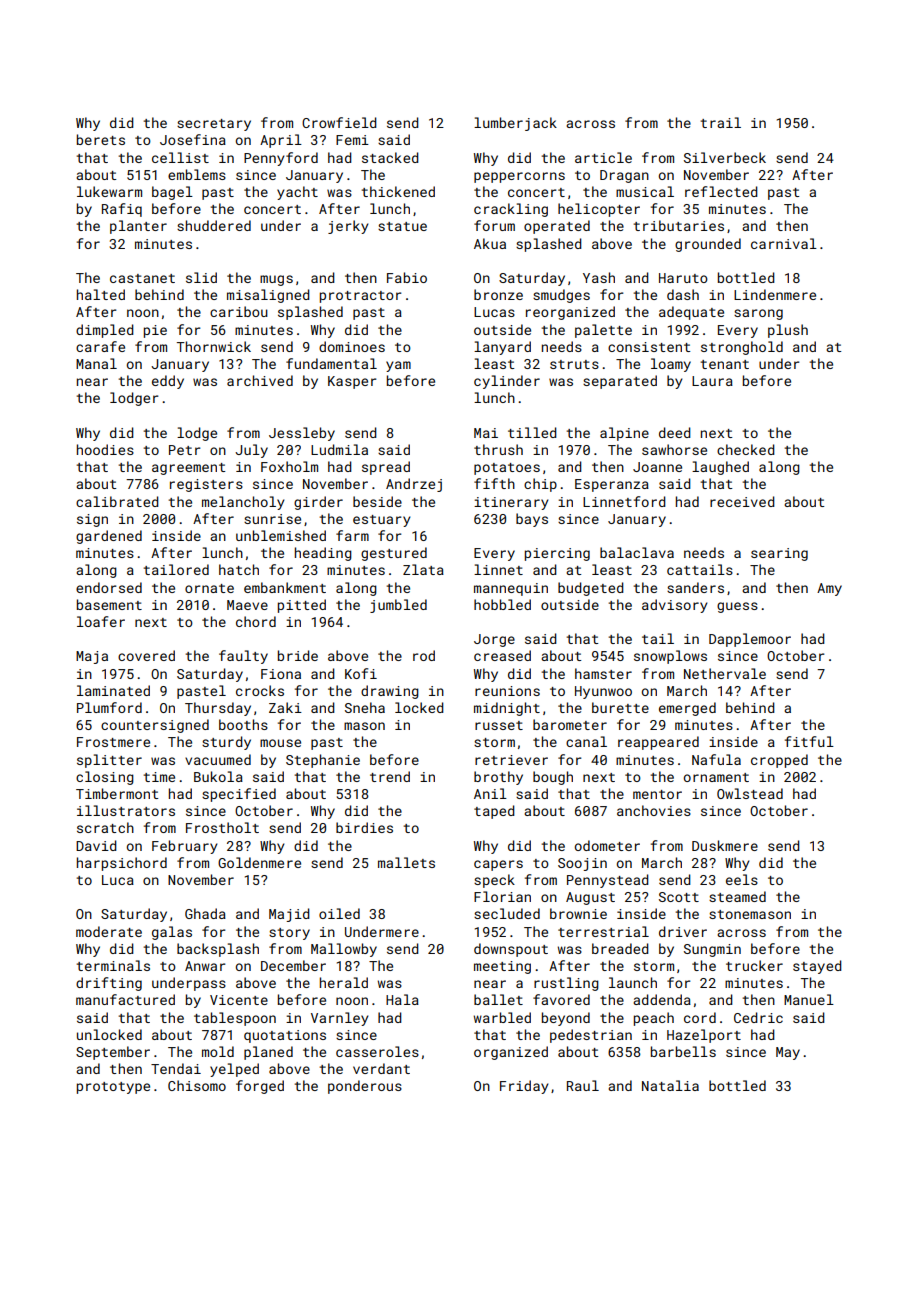  Describe the element at coordinates (725, 364) in the image. I see `tenant` at that location.
